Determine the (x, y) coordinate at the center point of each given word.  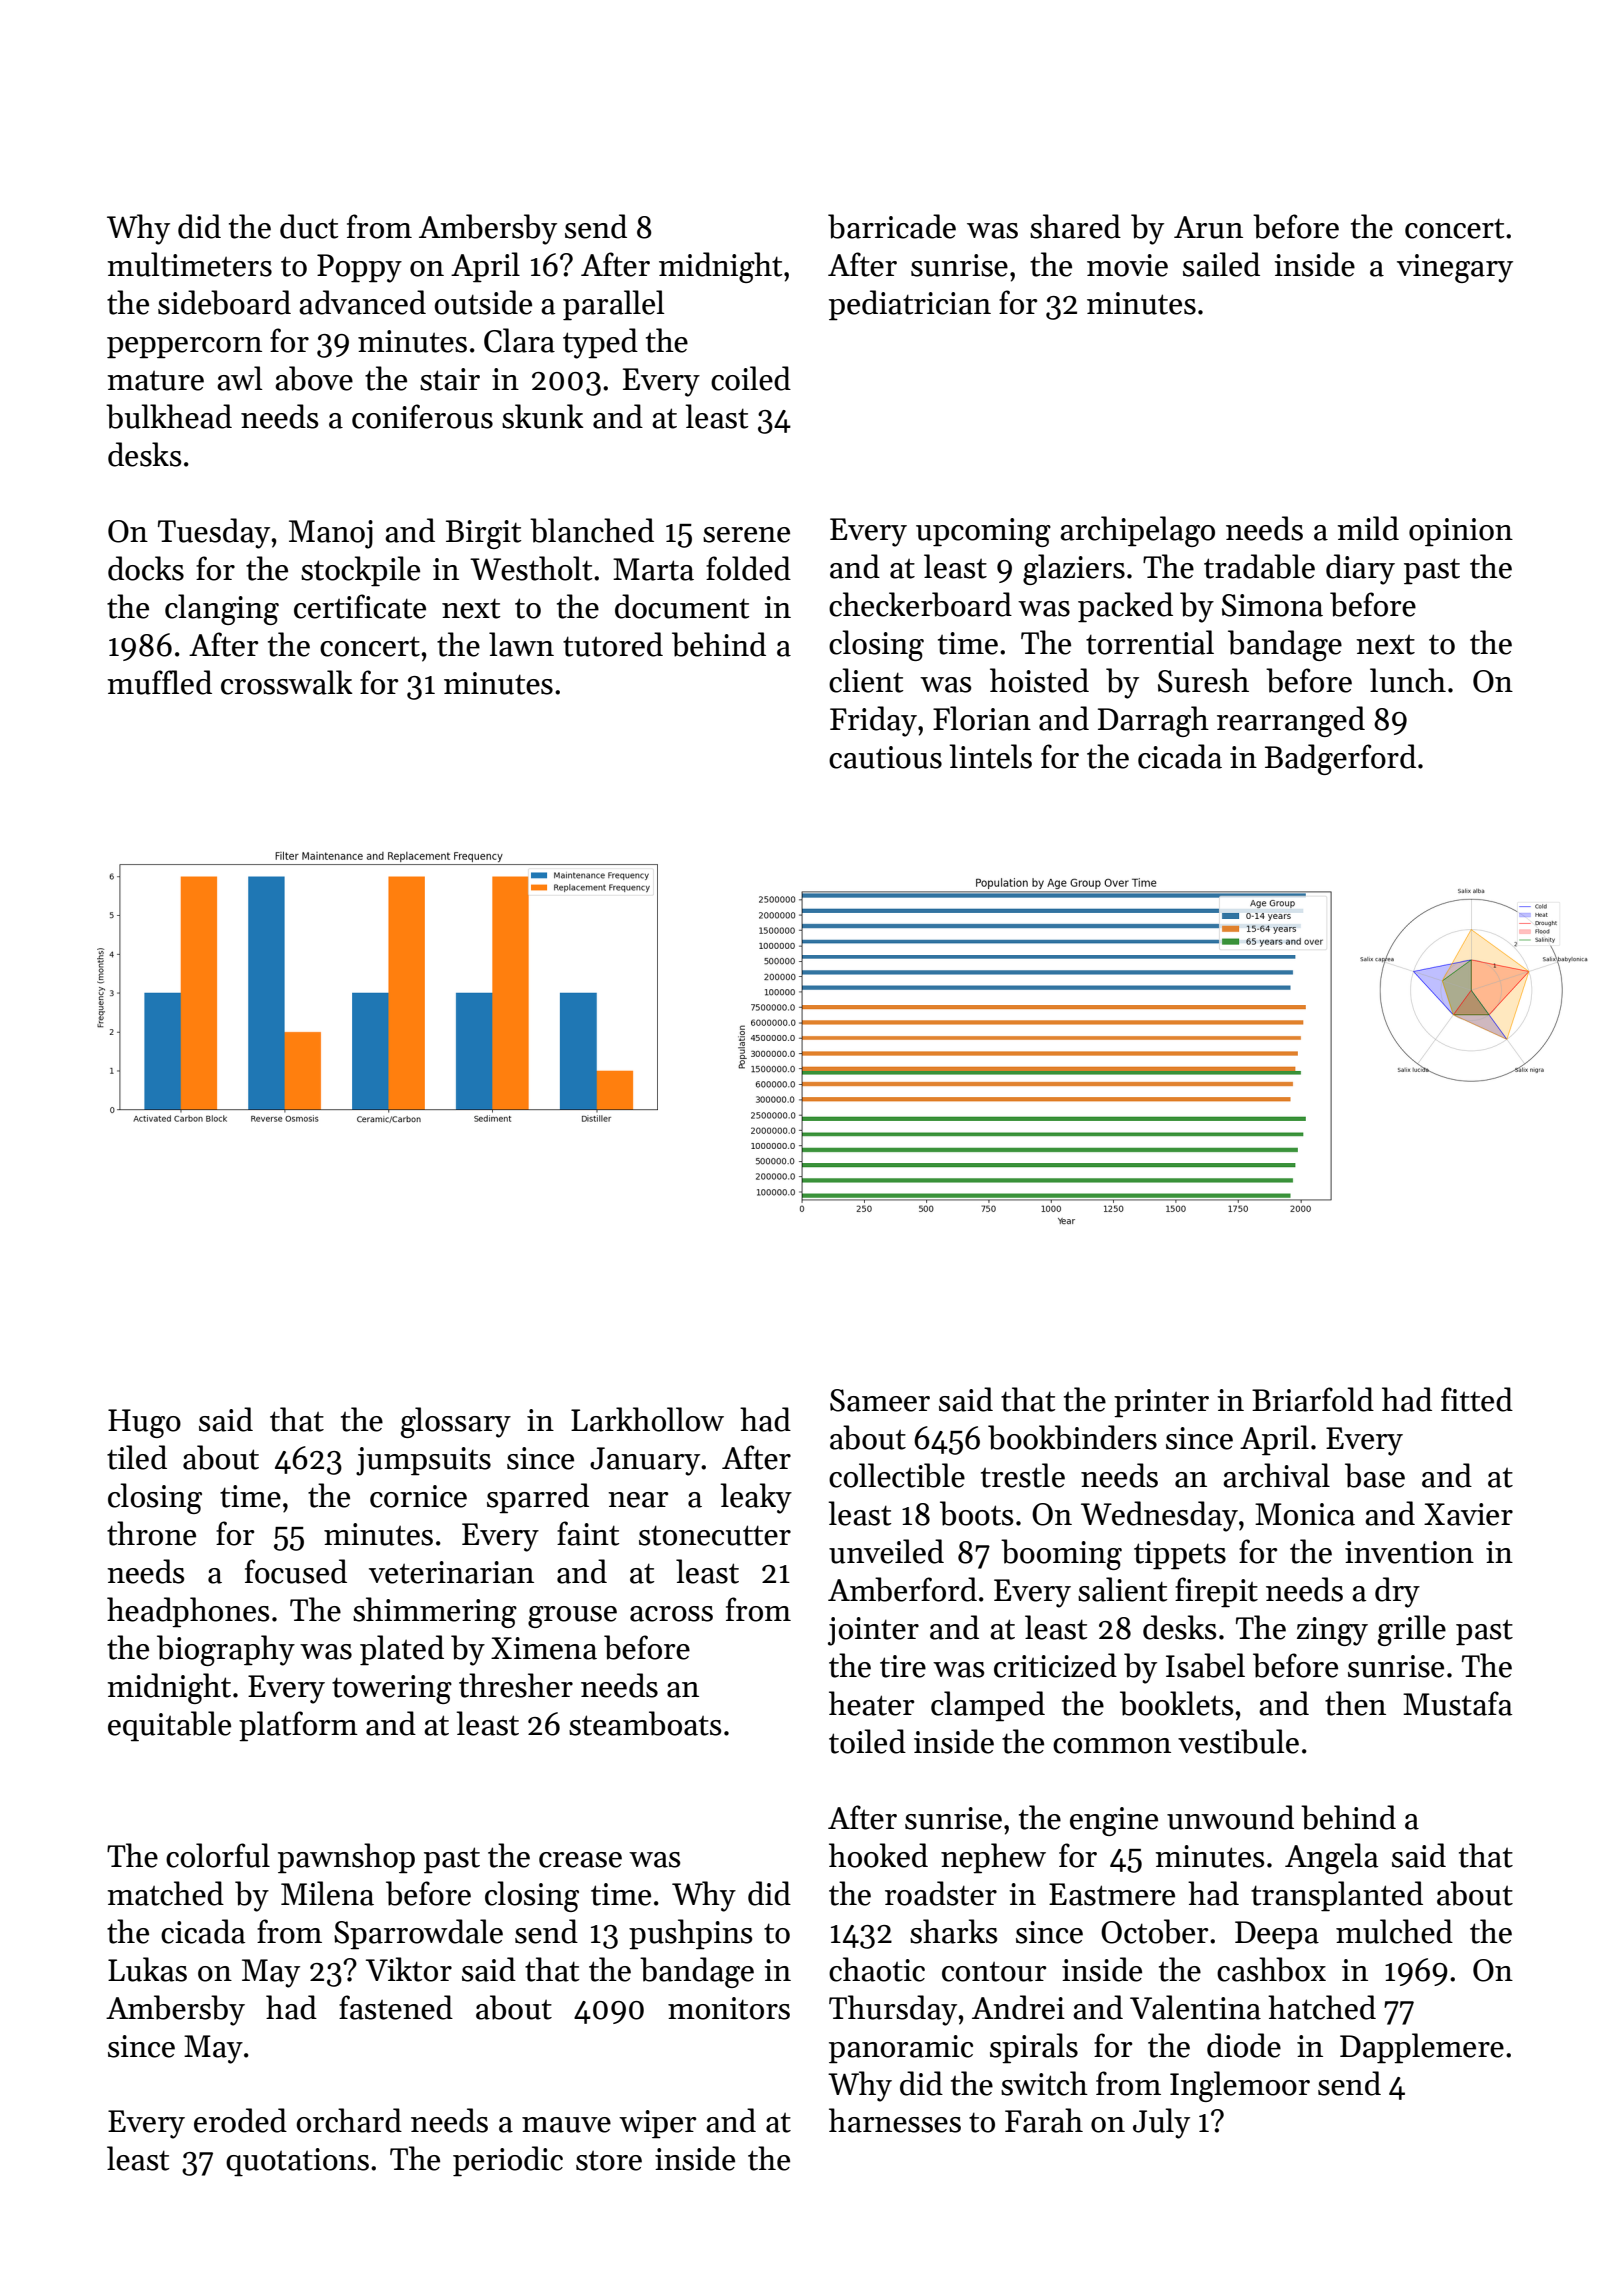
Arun (1208, 227)
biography (226, 1650)
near (638, 1500)
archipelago (1137, 531)
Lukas (147, 1969)
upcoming (983, 532)
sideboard (224, 302)
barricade (892, 226)
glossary (456, 1422)
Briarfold (1313, 1399)
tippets (1180, 1555)
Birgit (483, 534)
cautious (885, 757)
